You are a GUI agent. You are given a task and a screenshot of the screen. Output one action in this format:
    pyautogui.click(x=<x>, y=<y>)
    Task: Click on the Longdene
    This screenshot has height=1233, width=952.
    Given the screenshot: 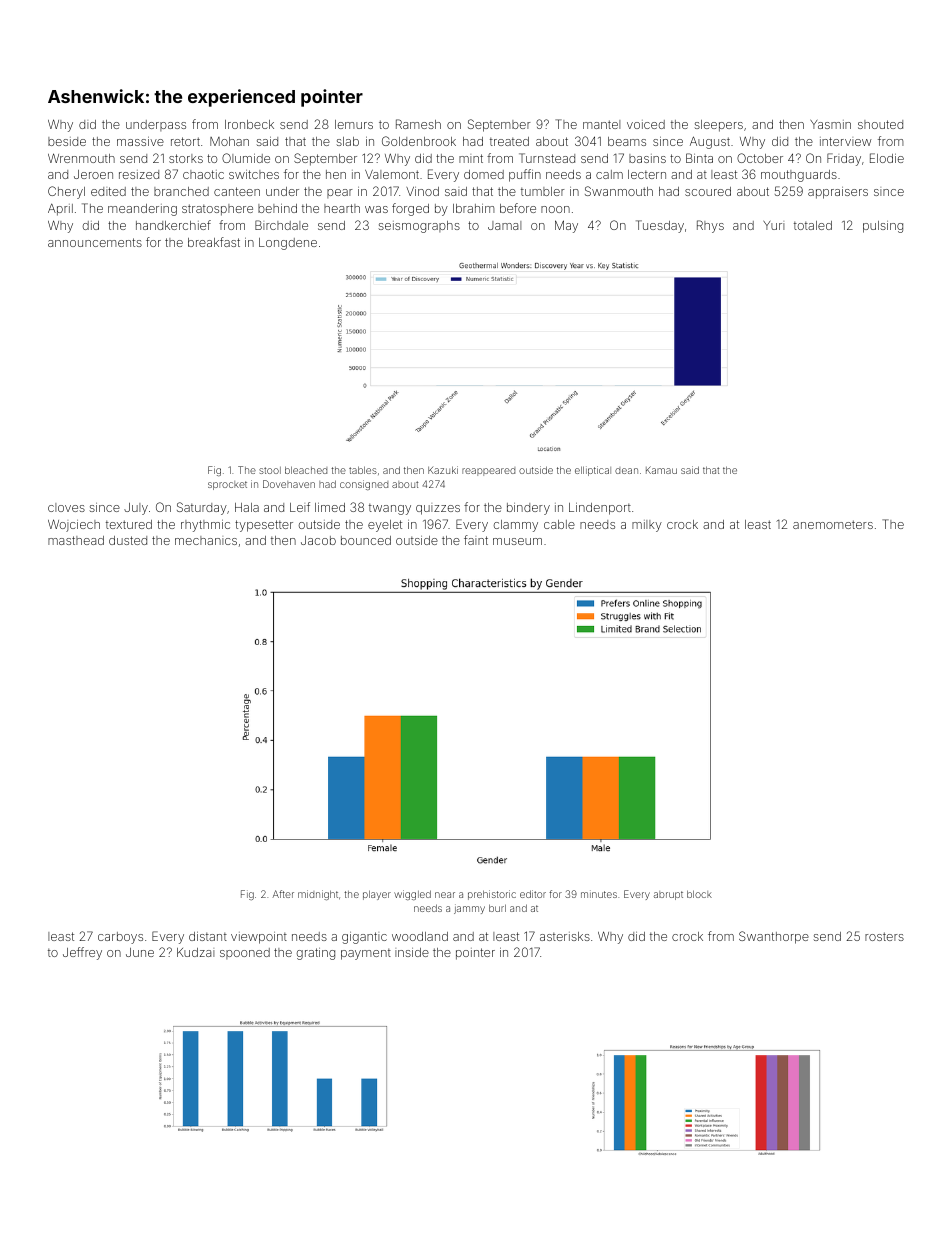 What is the action you would take?
    pyautogui.click(x=288, y=244)
